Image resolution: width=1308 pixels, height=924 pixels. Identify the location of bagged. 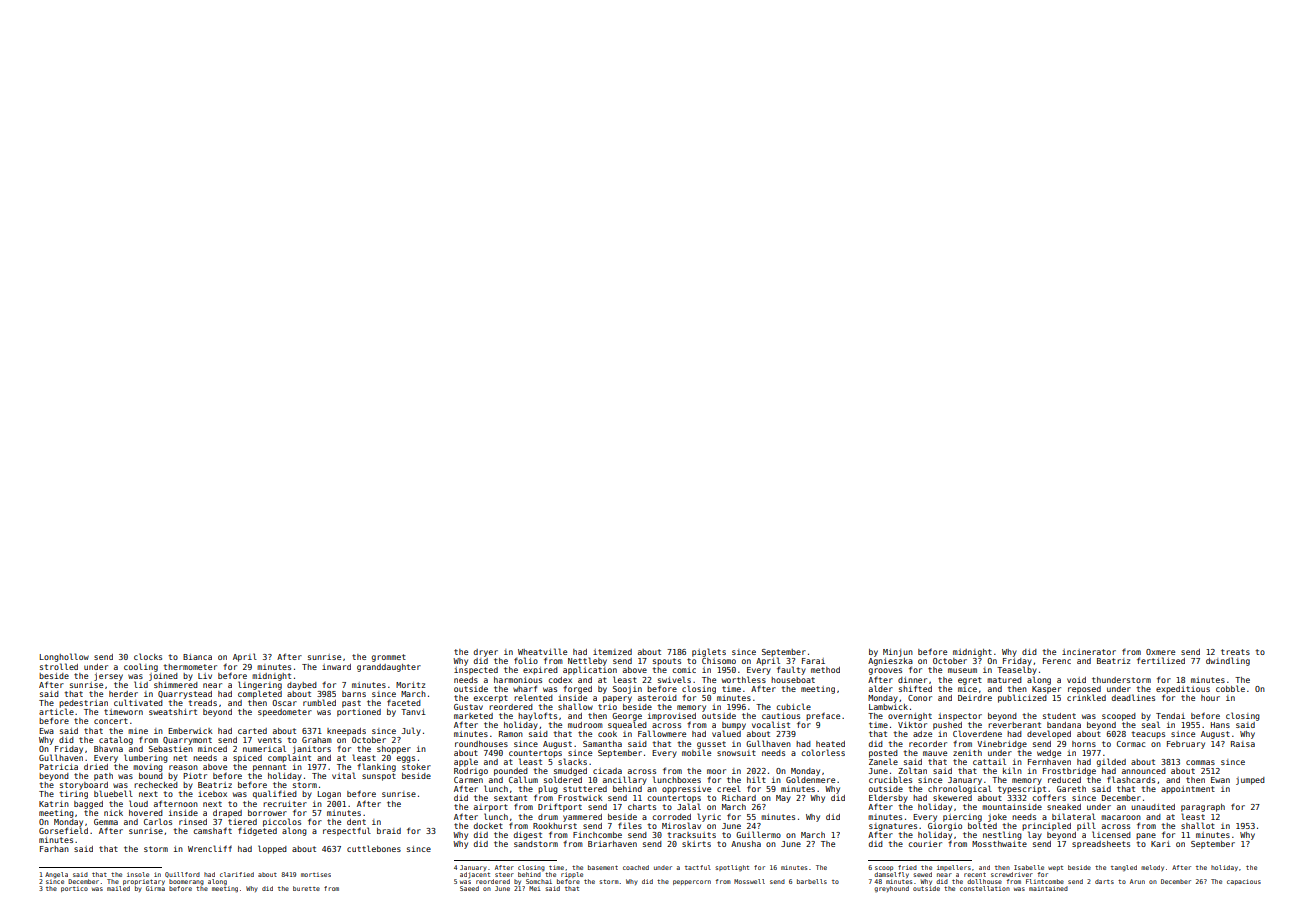
(88, 805).
